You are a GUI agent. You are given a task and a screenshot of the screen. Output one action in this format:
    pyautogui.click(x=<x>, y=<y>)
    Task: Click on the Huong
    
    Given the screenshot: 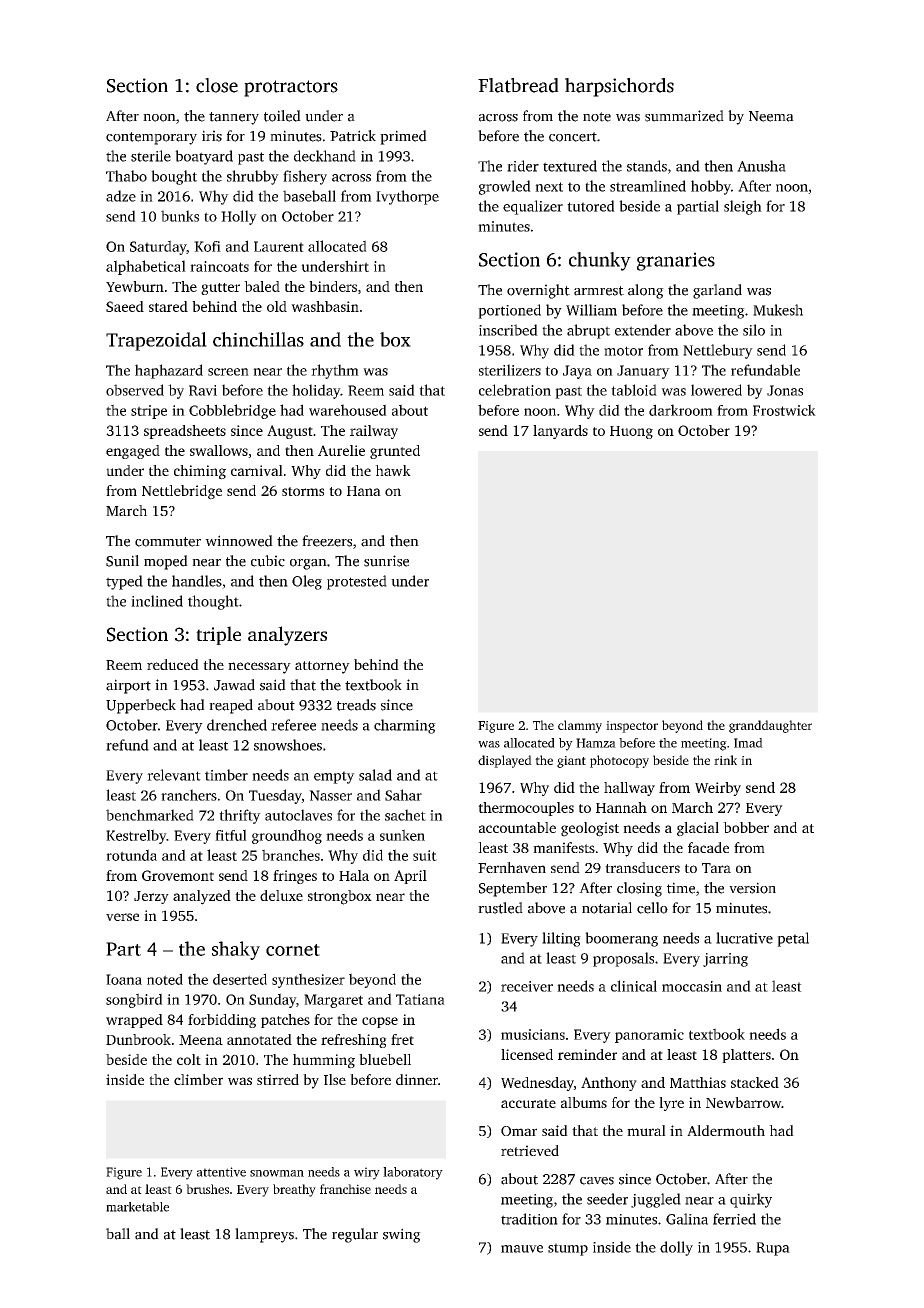 What is the action you would take?
    pyautogui.click(x=631, y=432)
